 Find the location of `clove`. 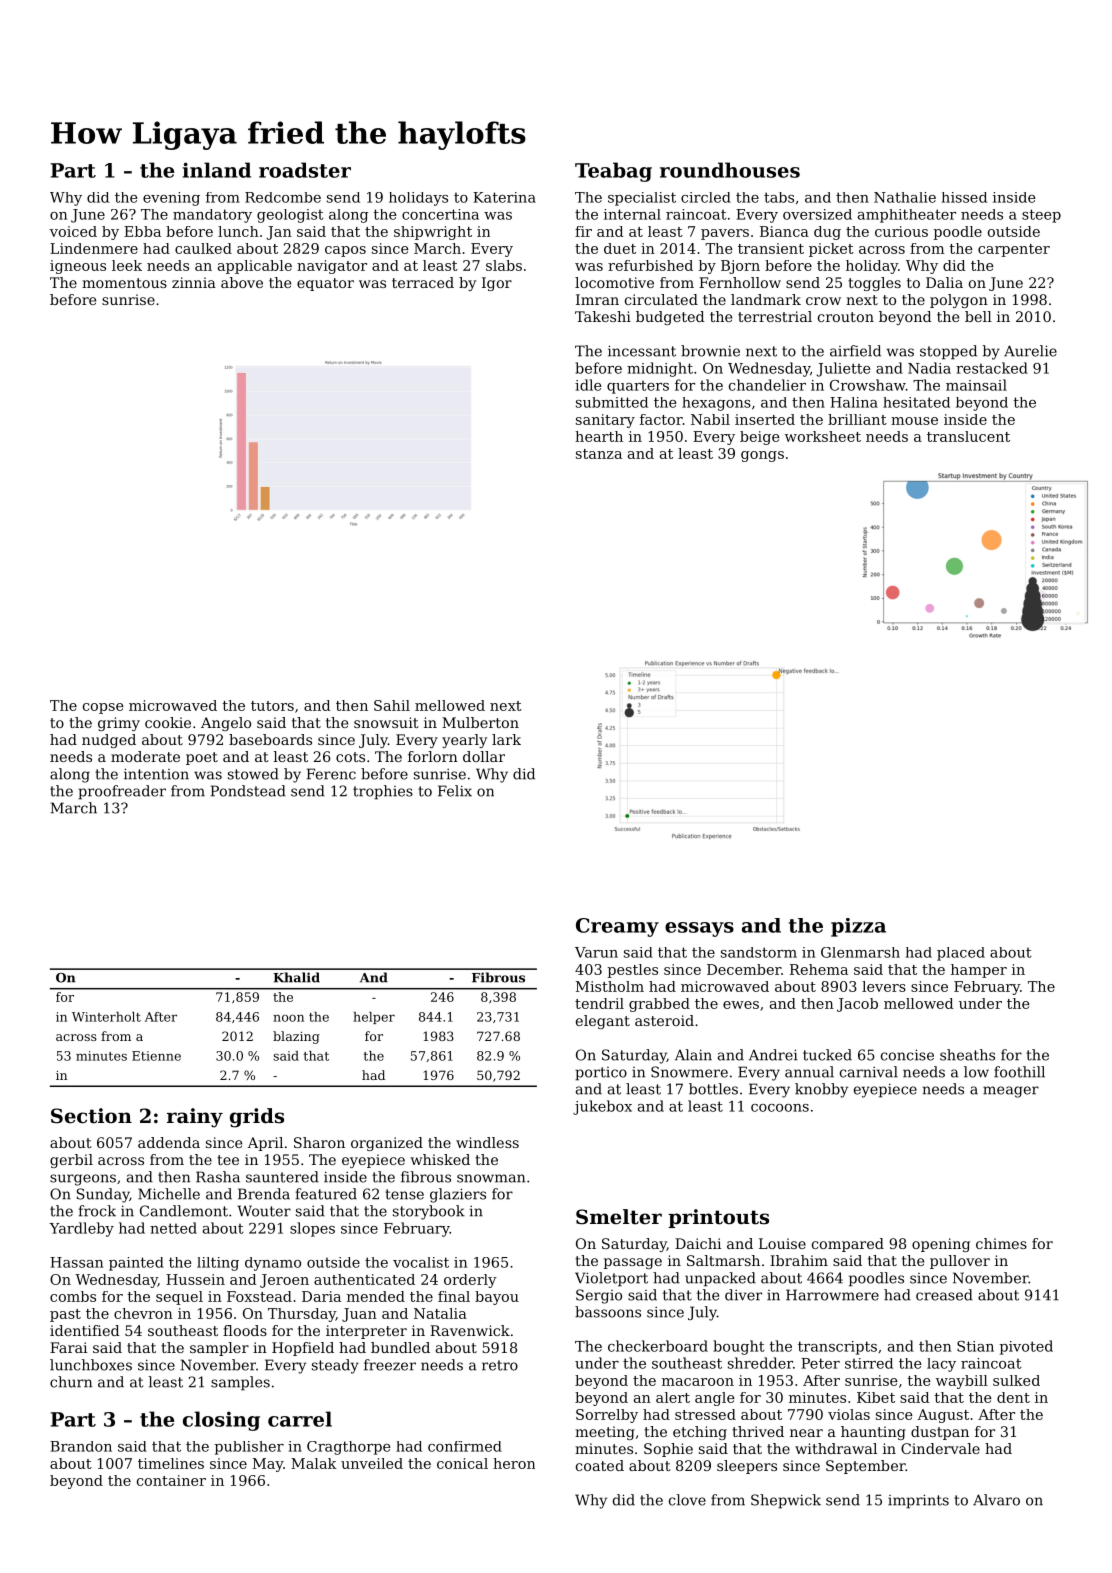

clove is located at coordinates (687, 1500).
